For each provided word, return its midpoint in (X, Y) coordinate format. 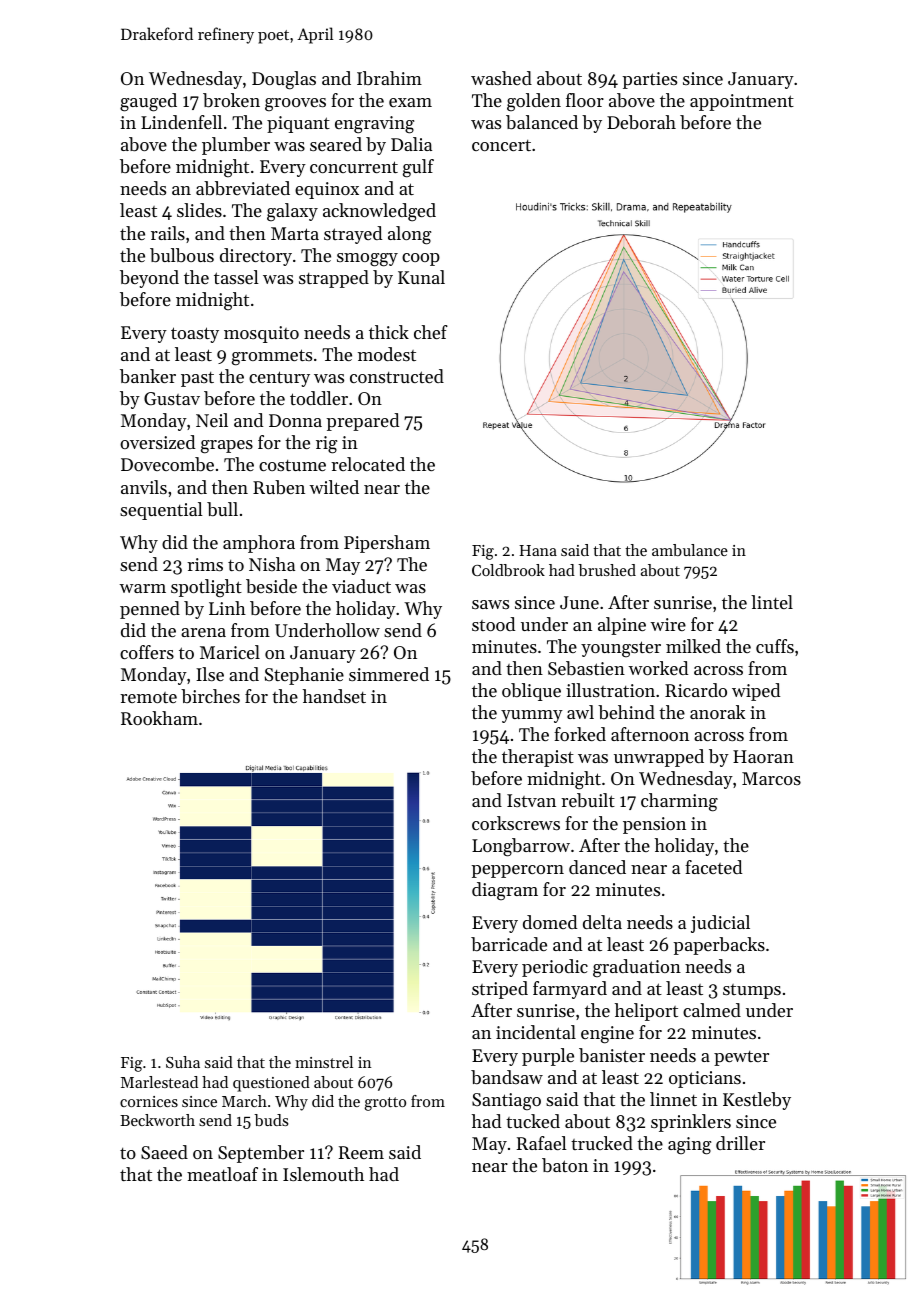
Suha (183, 1062)
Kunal (421, 277)
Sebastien (586, 668)
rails (168, 233)
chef (431, 332)
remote (148, 697)
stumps (752, 991)
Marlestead (159, 1082)
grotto (385, 1104)
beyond (149, 279)
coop (421, 259)
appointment (742, 102)
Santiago (506, 1101)
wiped (756, 692)
